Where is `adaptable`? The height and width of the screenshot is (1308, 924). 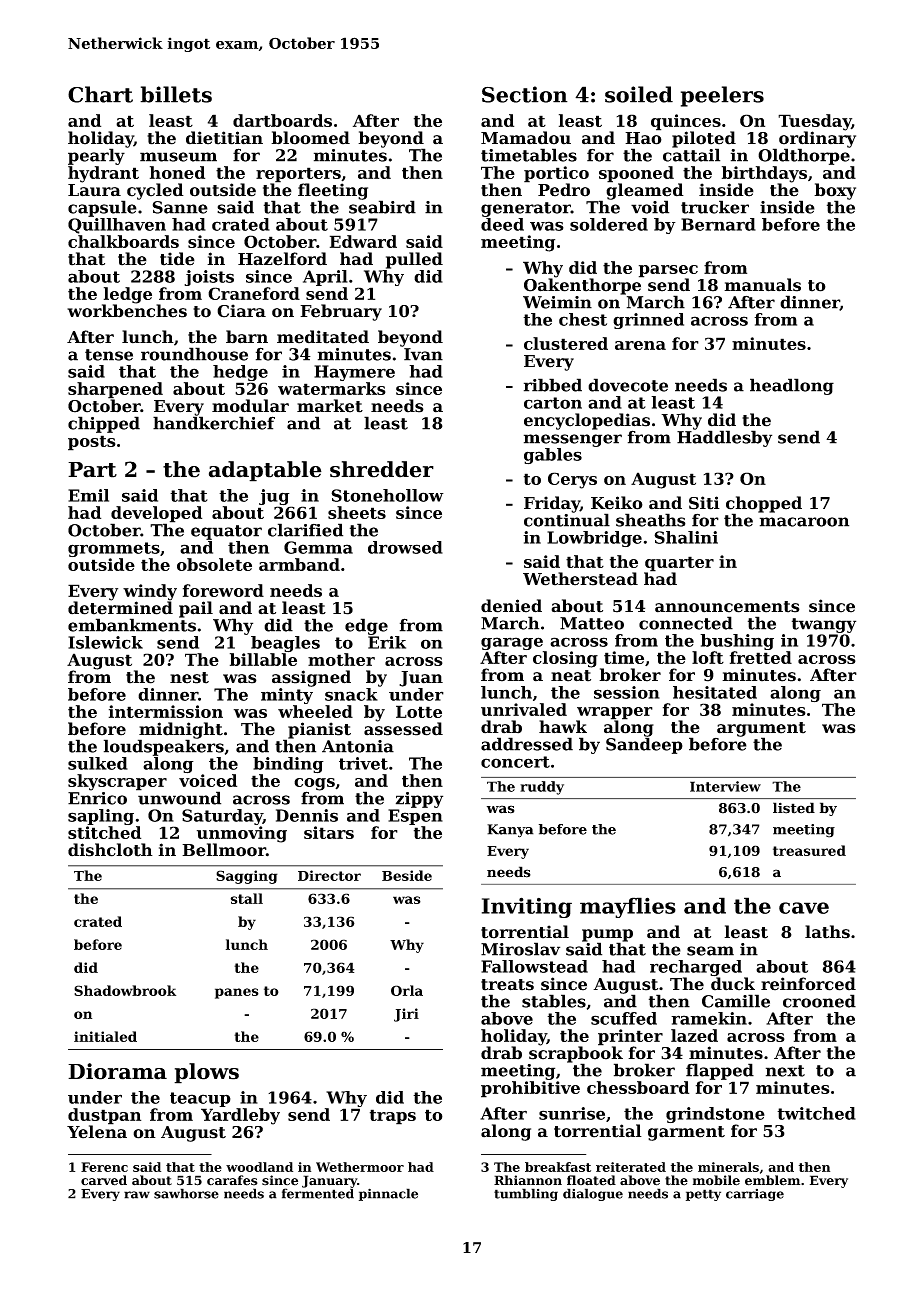
adaptable is located at coordinates (265, 471).
